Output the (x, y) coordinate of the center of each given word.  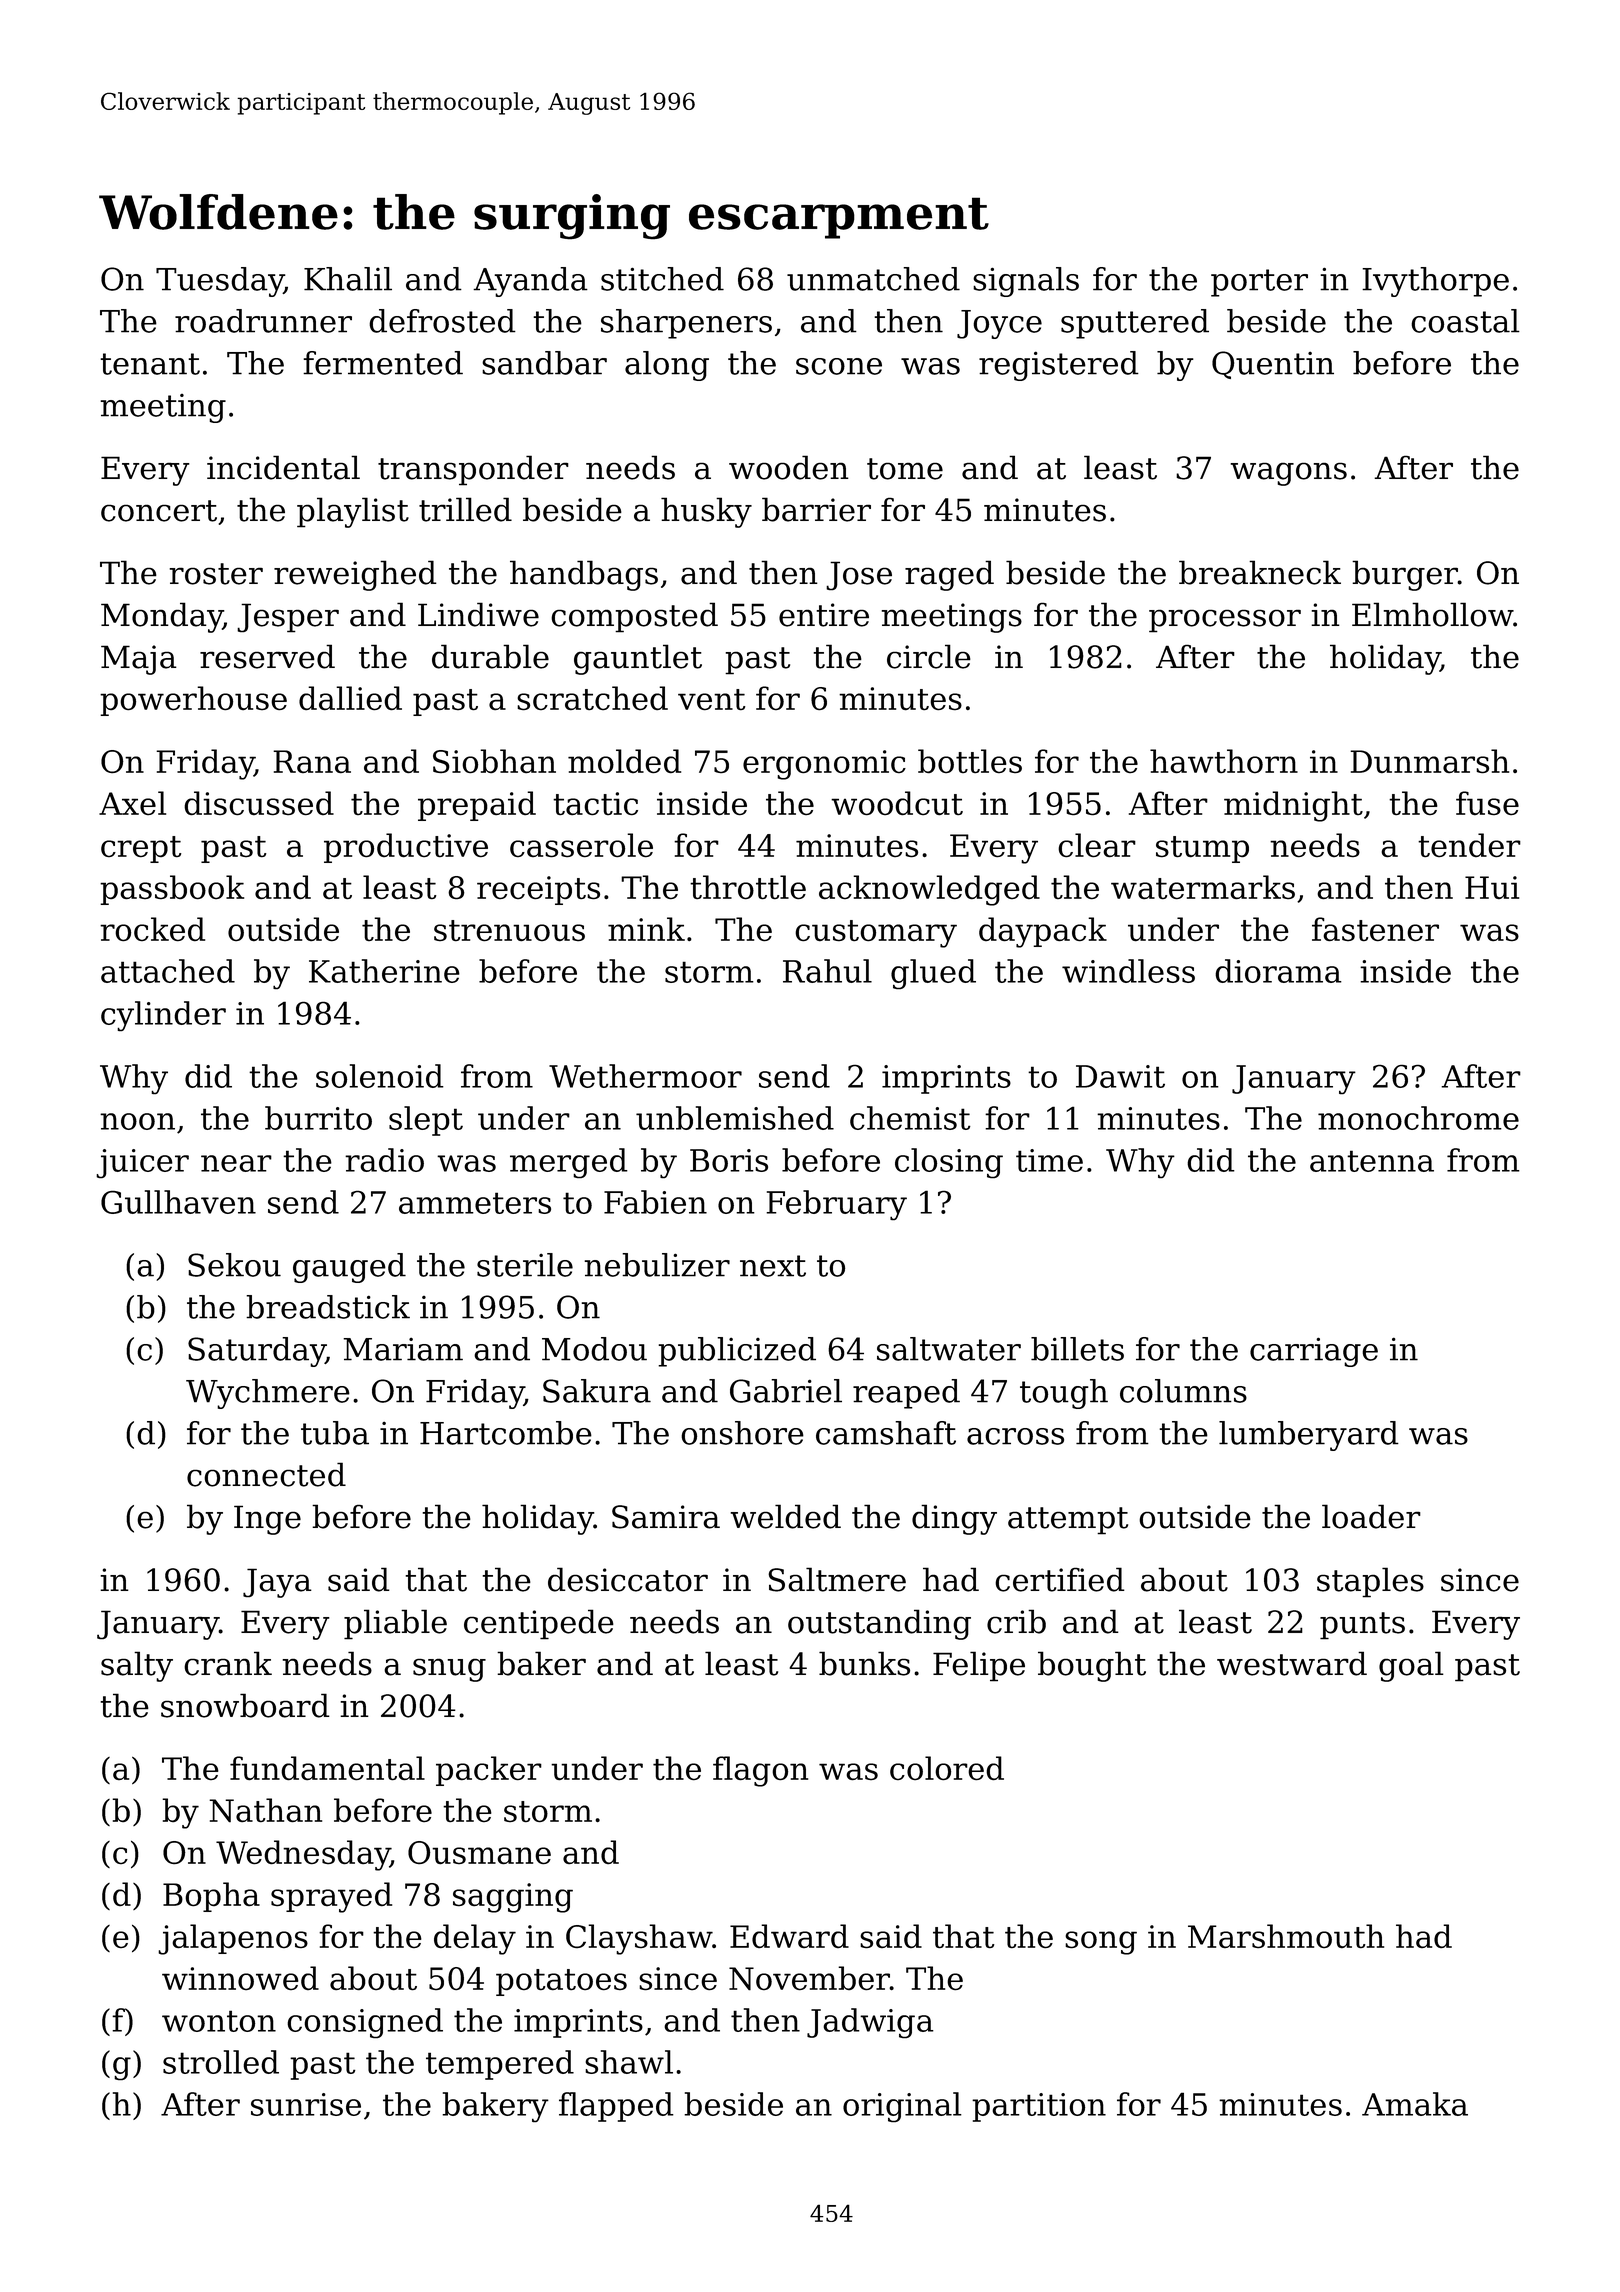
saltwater (949, 1349)
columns (1183, 1391)
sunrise (306, 2104)
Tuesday (220, 282)
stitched (662, 279)
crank (228, 1663)
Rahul (827, 971)
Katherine (384, 971)
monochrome (1418, 1118)
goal (1411, 1666)
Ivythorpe (1435, 282)
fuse (1487, 803)
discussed (259, 803)
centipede (539, 1624)
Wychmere (268, 1394)
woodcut (897, 803)
